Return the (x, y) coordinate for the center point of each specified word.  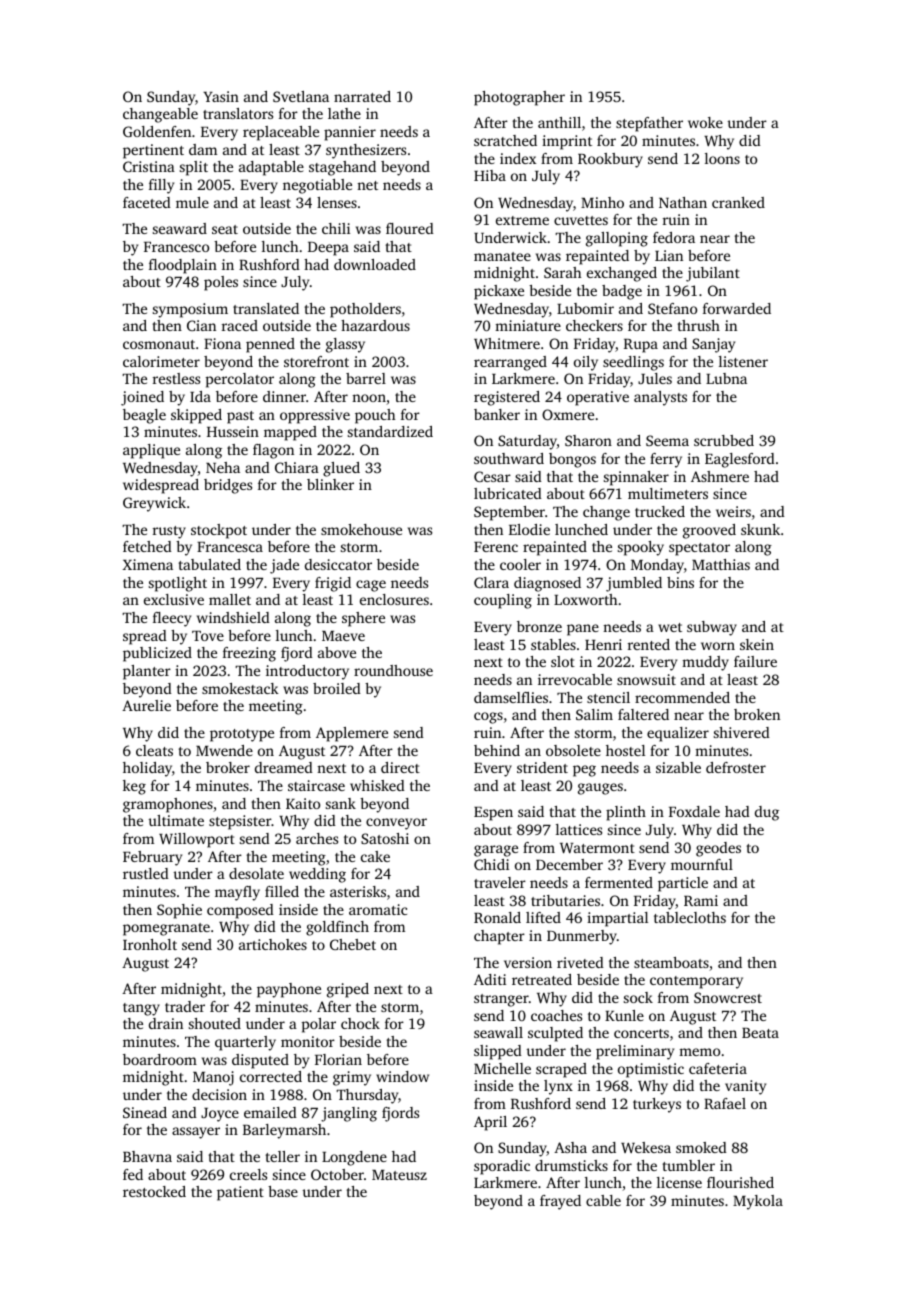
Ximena (148, 564)
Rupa (641, 346)
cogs (488, 718)
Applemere (352, 734)
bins (680, 582)
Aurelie (146, 705)
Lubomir (585, 308)
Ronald (497, 917)
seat (225, 229)
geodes (718, 849)
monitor (308, 1041)
